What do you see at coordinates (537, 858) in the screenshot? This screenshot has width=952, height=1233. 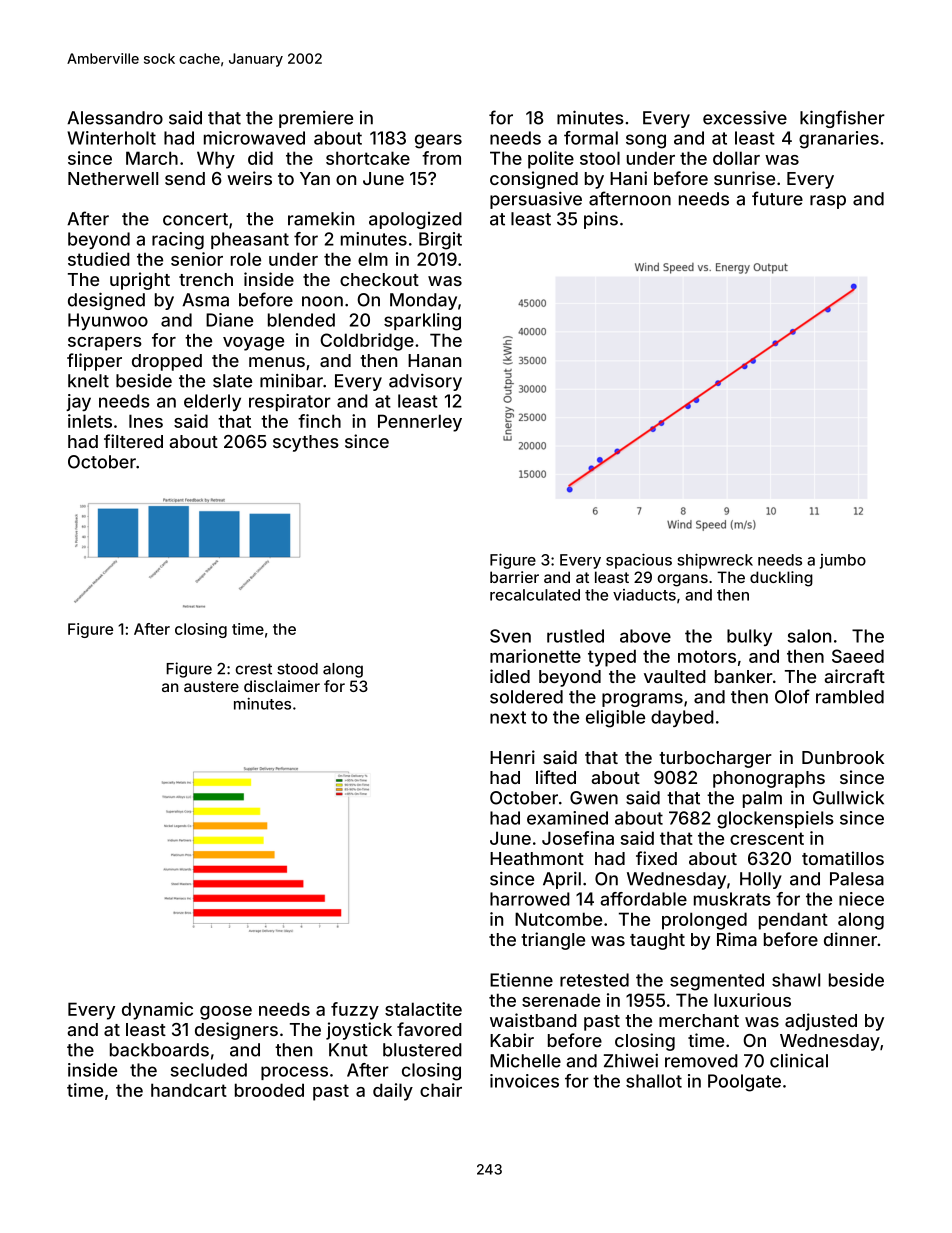 I see `Heathmont` at bounding box center [537, 858].
